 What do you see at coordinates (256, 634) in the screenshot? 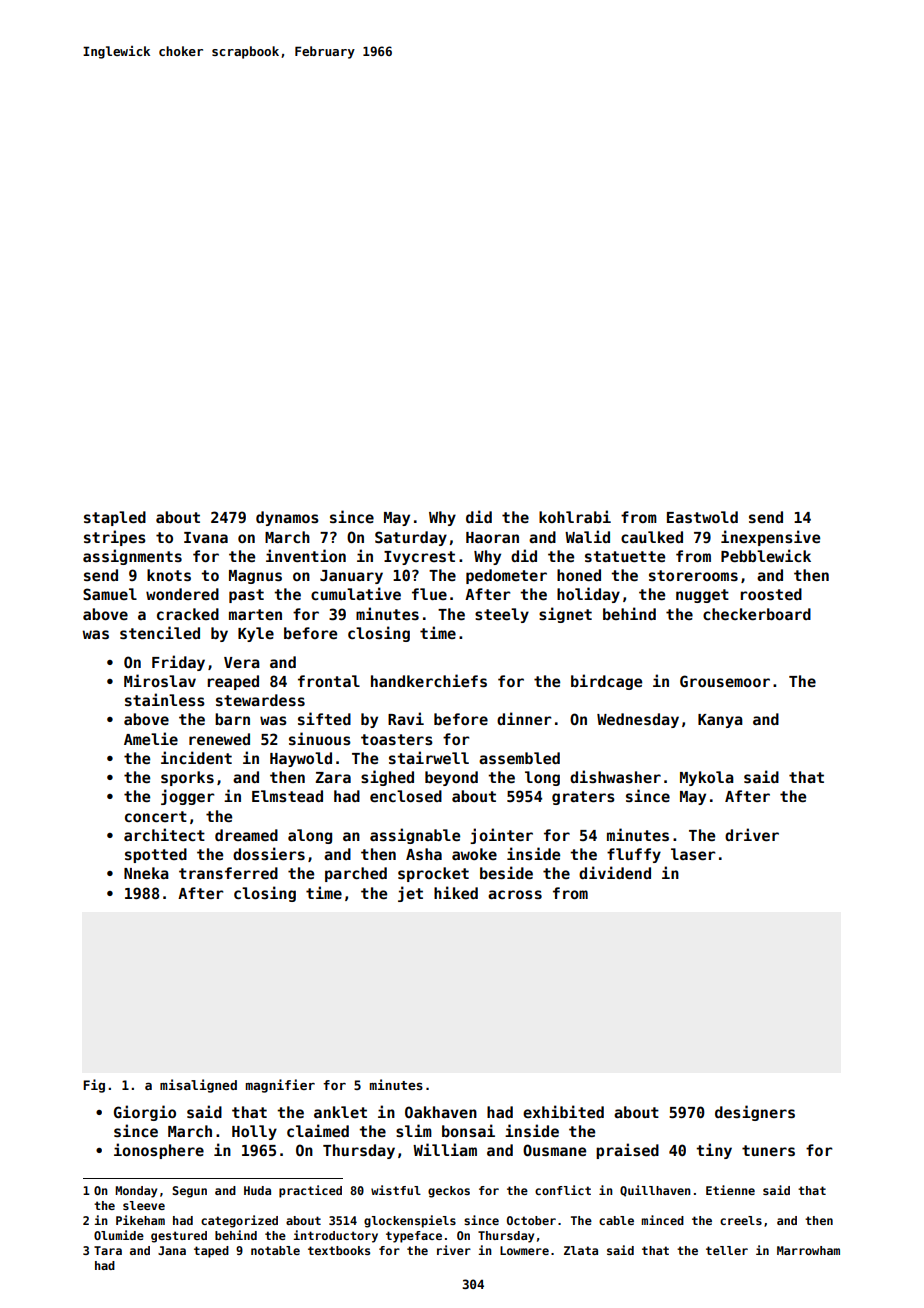
I see `Kyle` at bounding box center [256, 634].
